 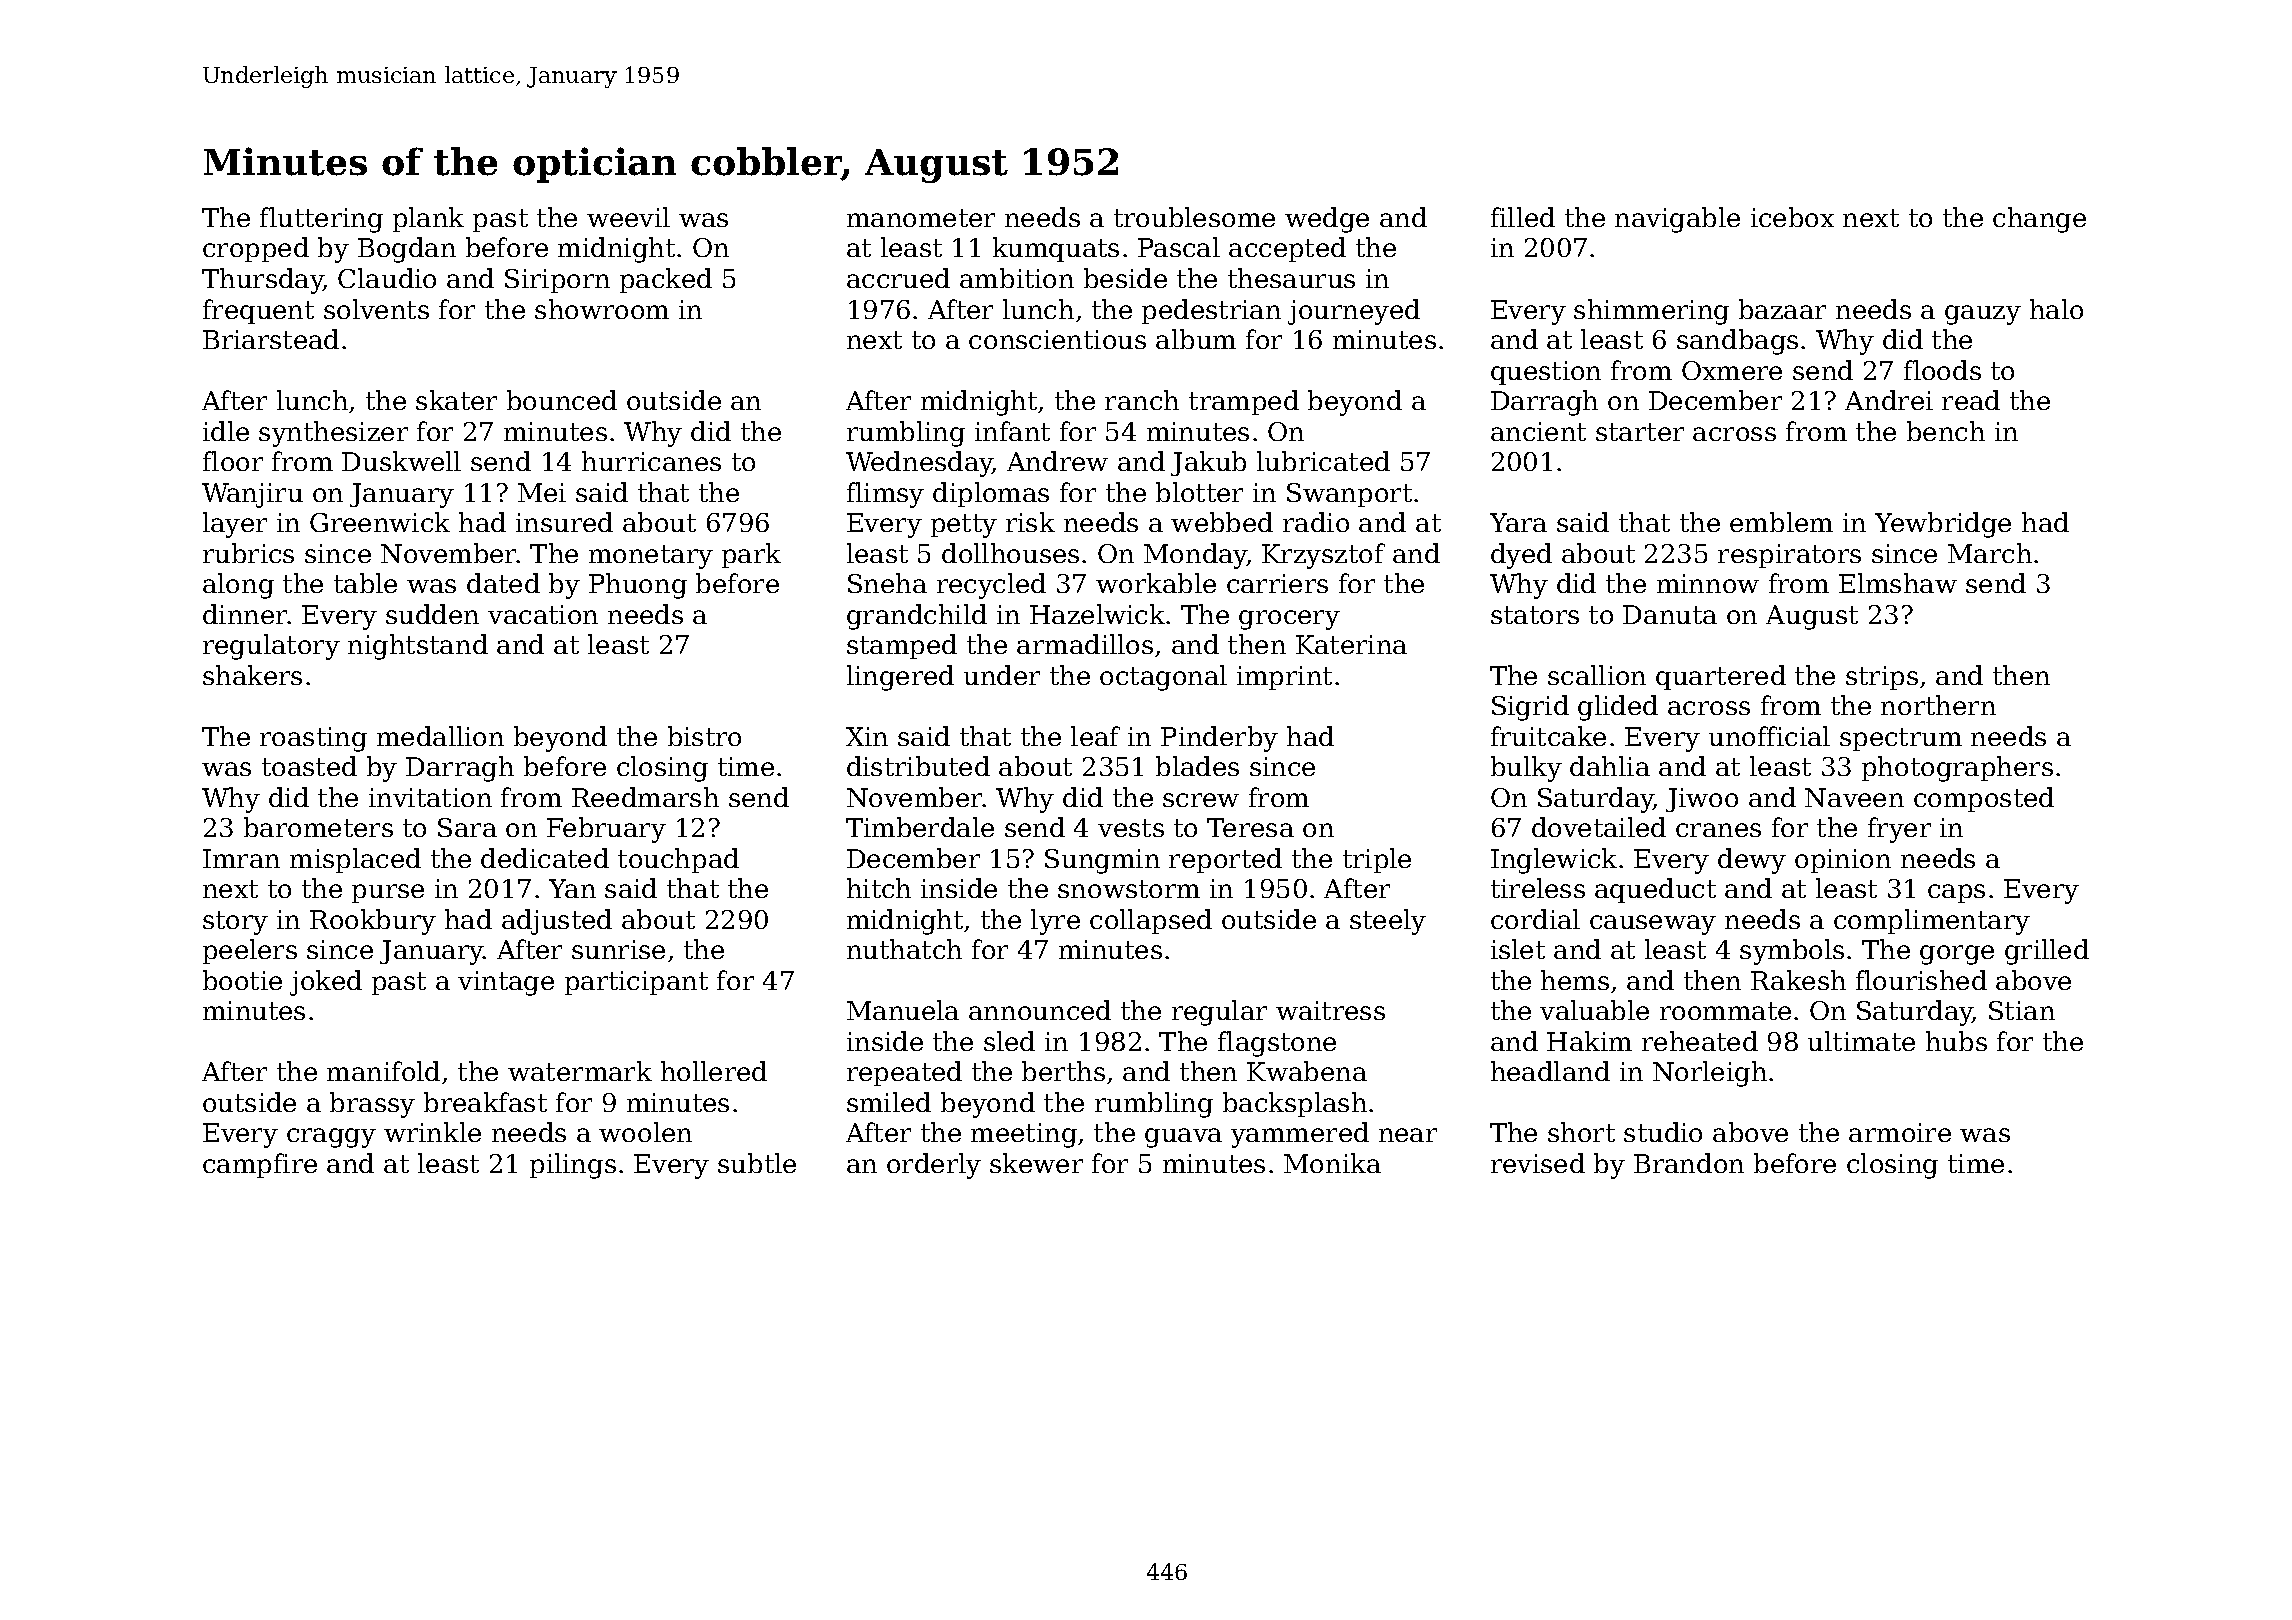 What do you see at coordinates (1197, 766) in the page?
I see `blades` at bounding box center [1197, 766].
